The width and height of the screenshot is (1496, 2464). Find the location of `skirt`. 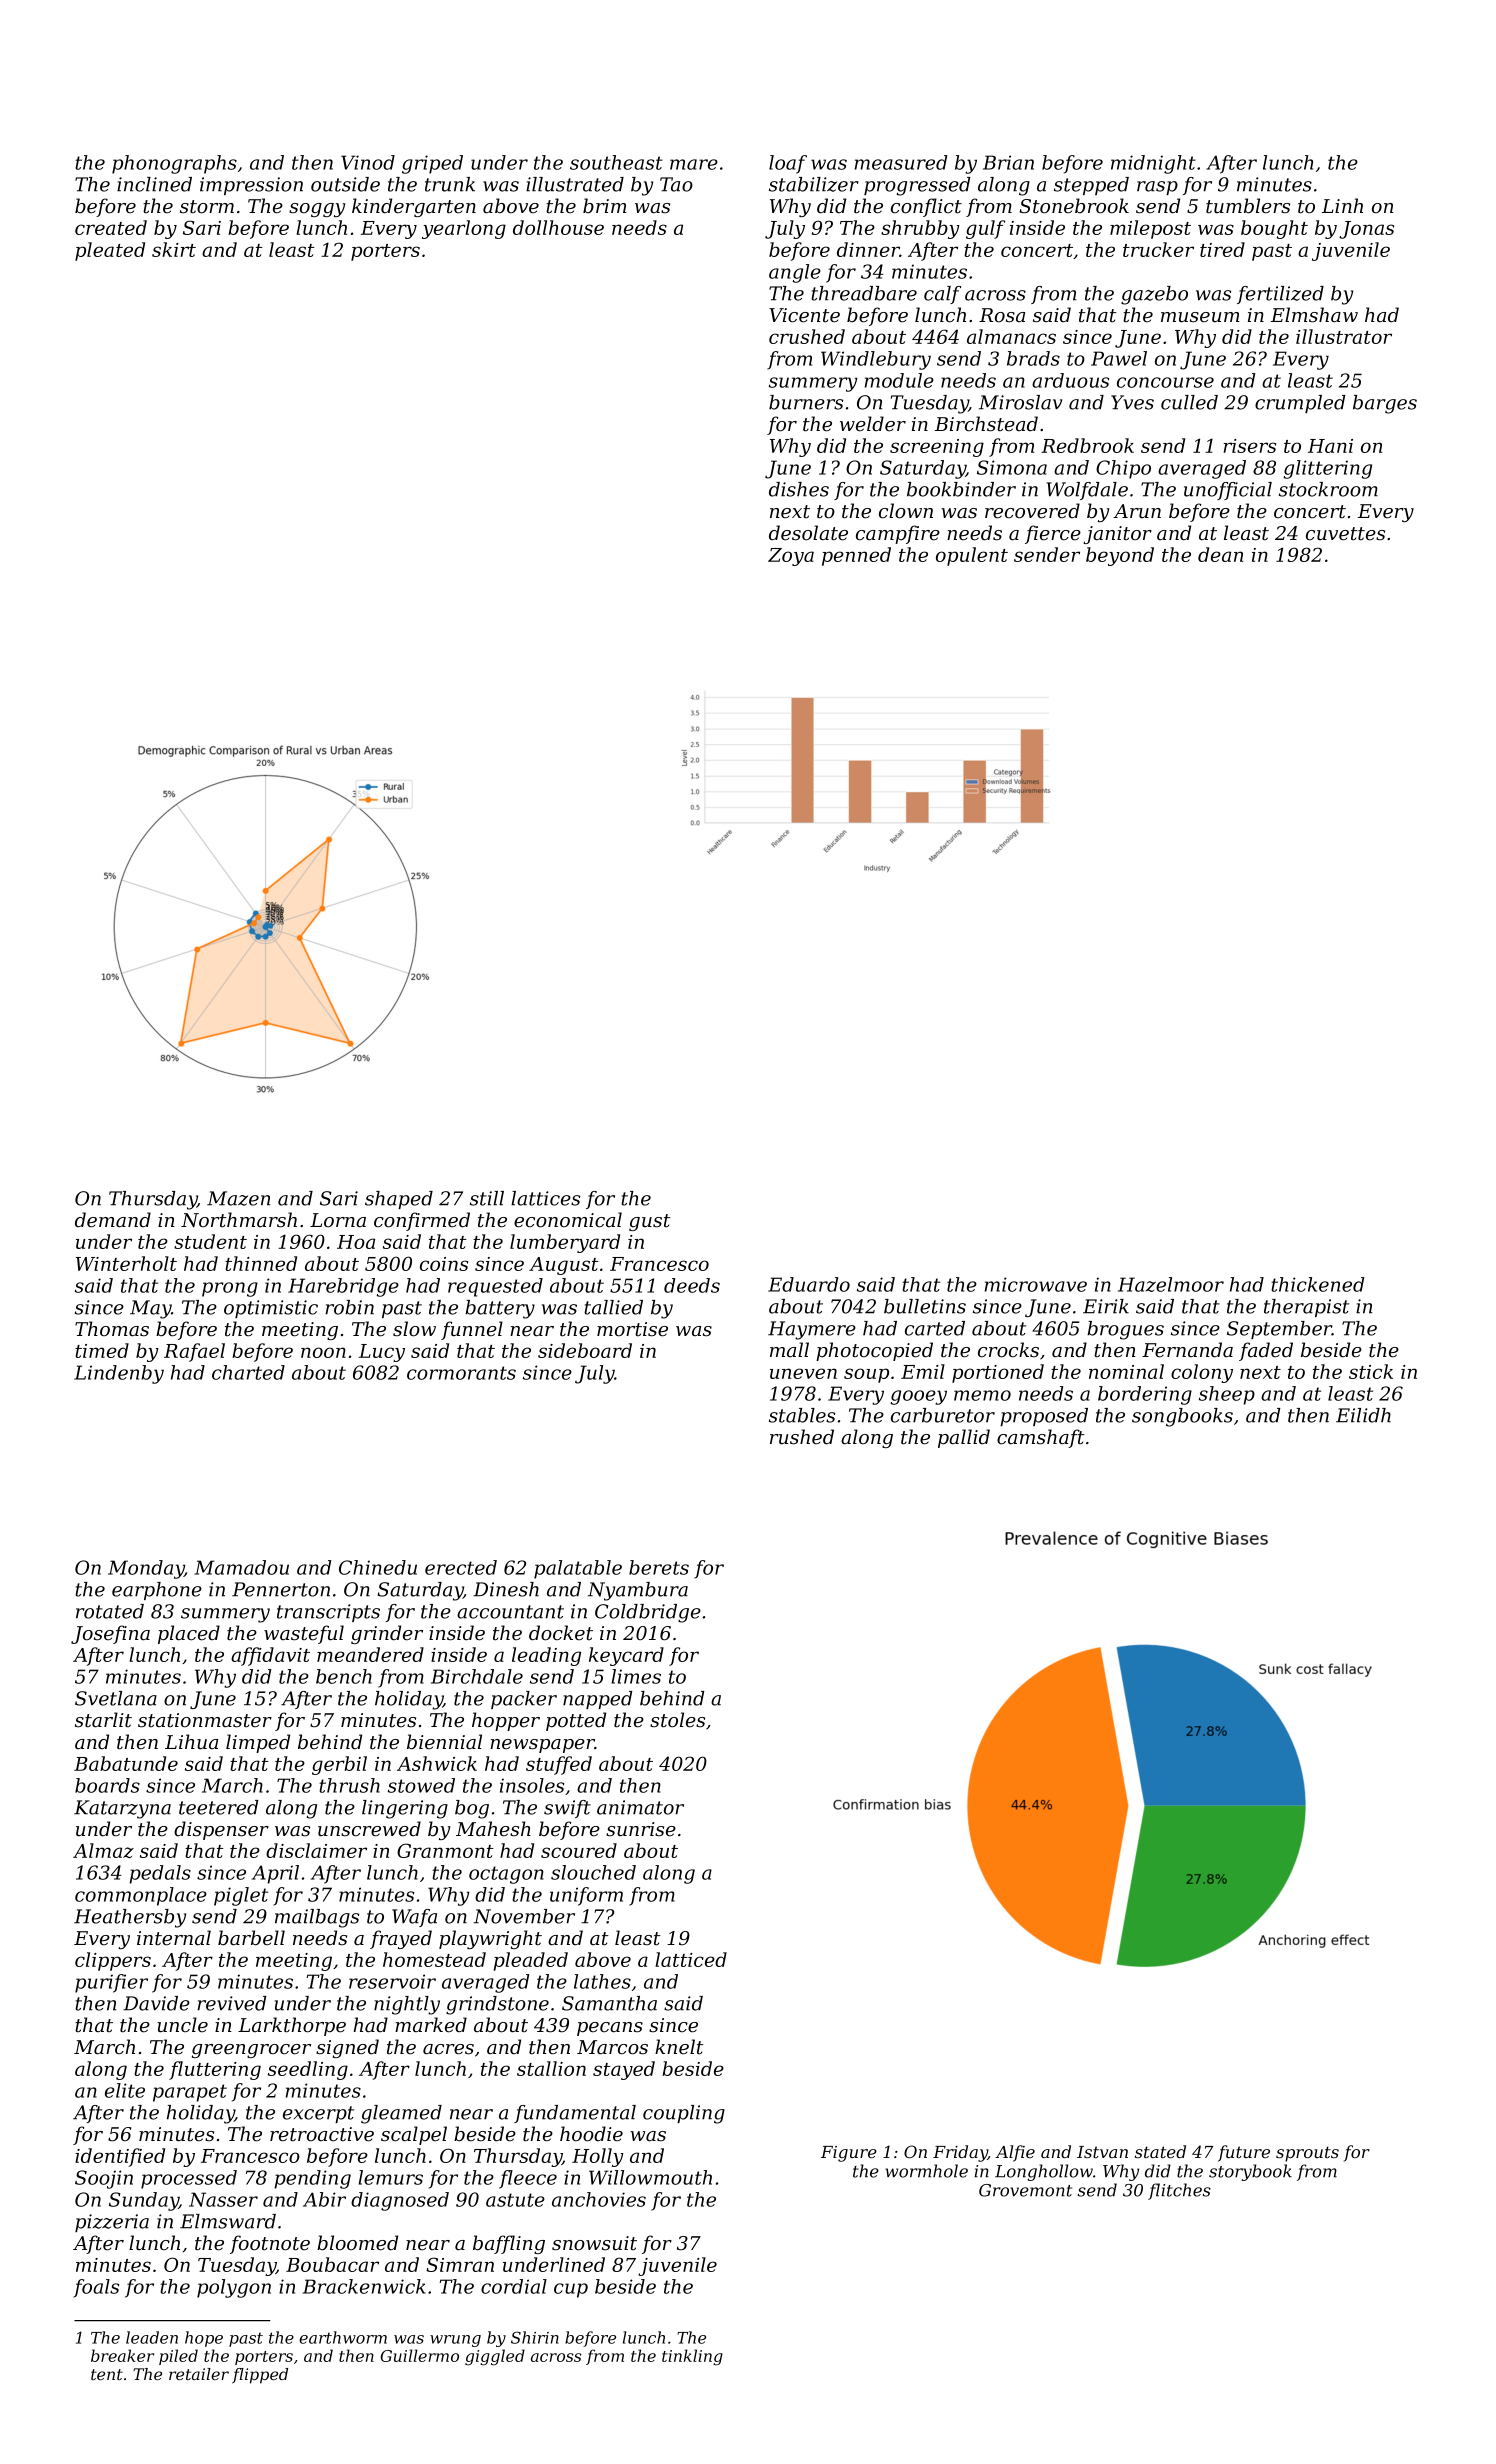

skirt is located at coordinates (174, 249).
